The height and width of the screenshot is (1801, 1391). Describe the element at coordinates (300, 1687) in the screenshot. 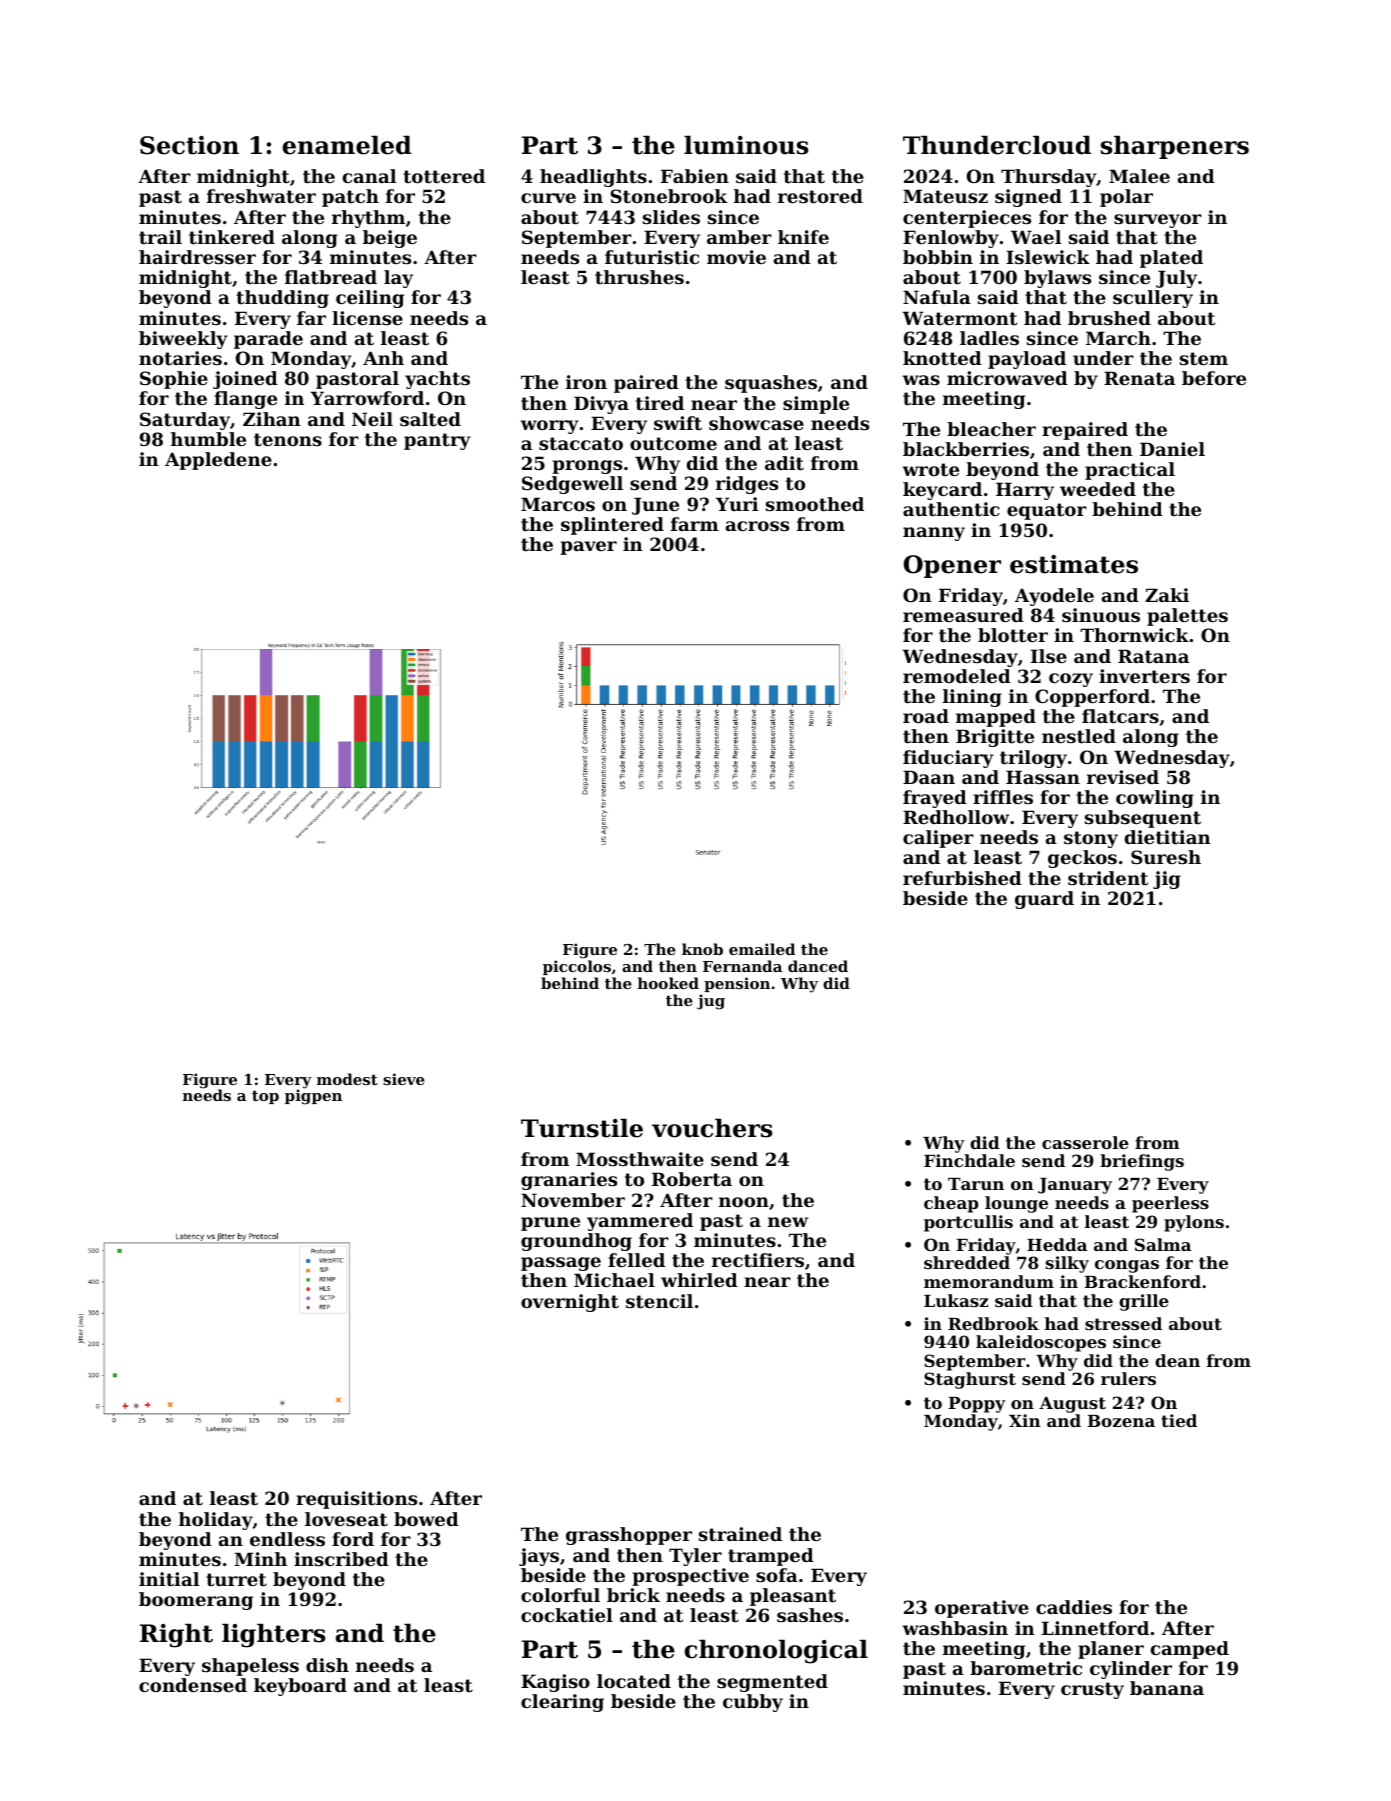

I see `keyboard` at that location.
